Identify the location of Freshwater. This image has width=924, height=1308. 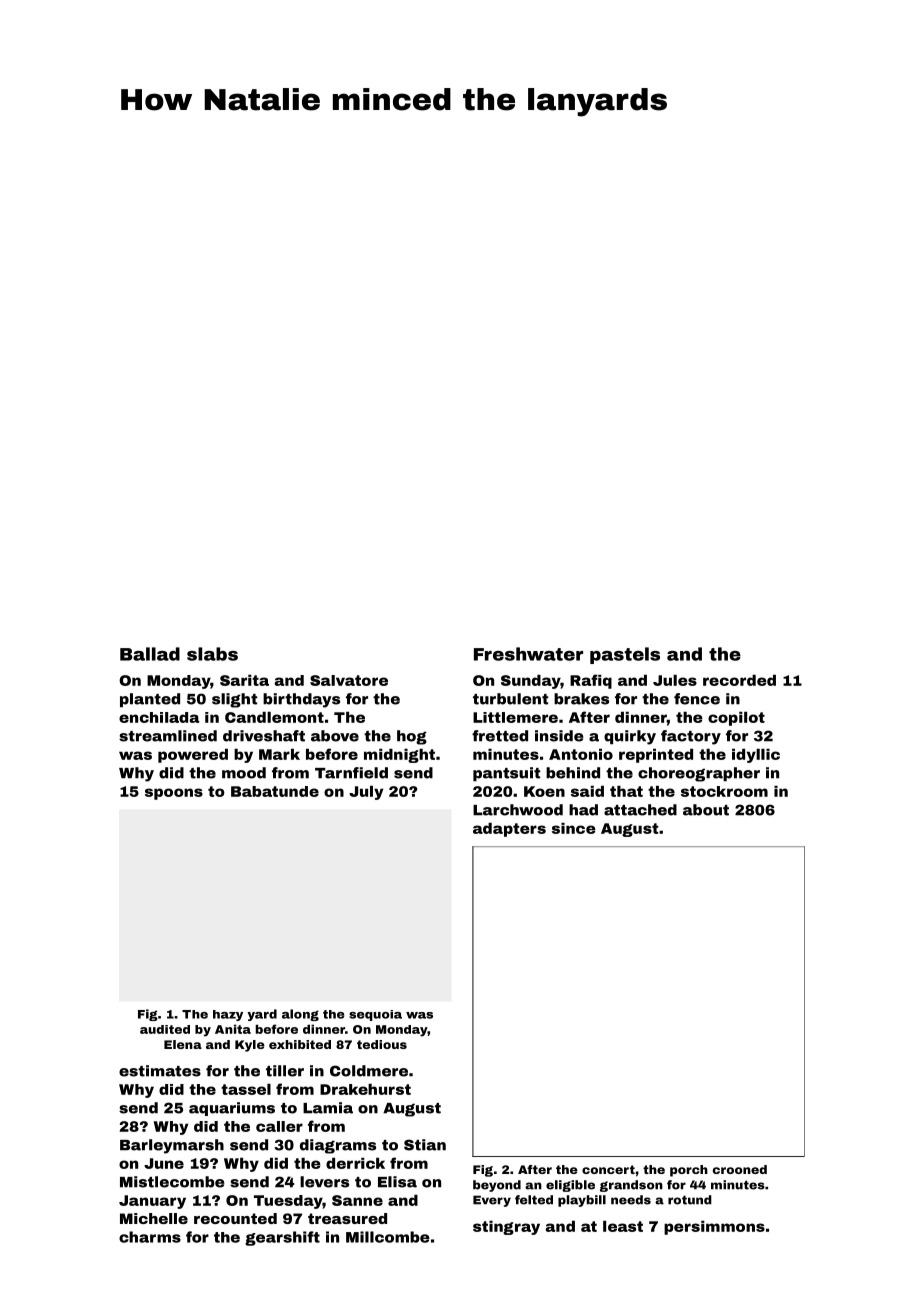
(528, 654).
